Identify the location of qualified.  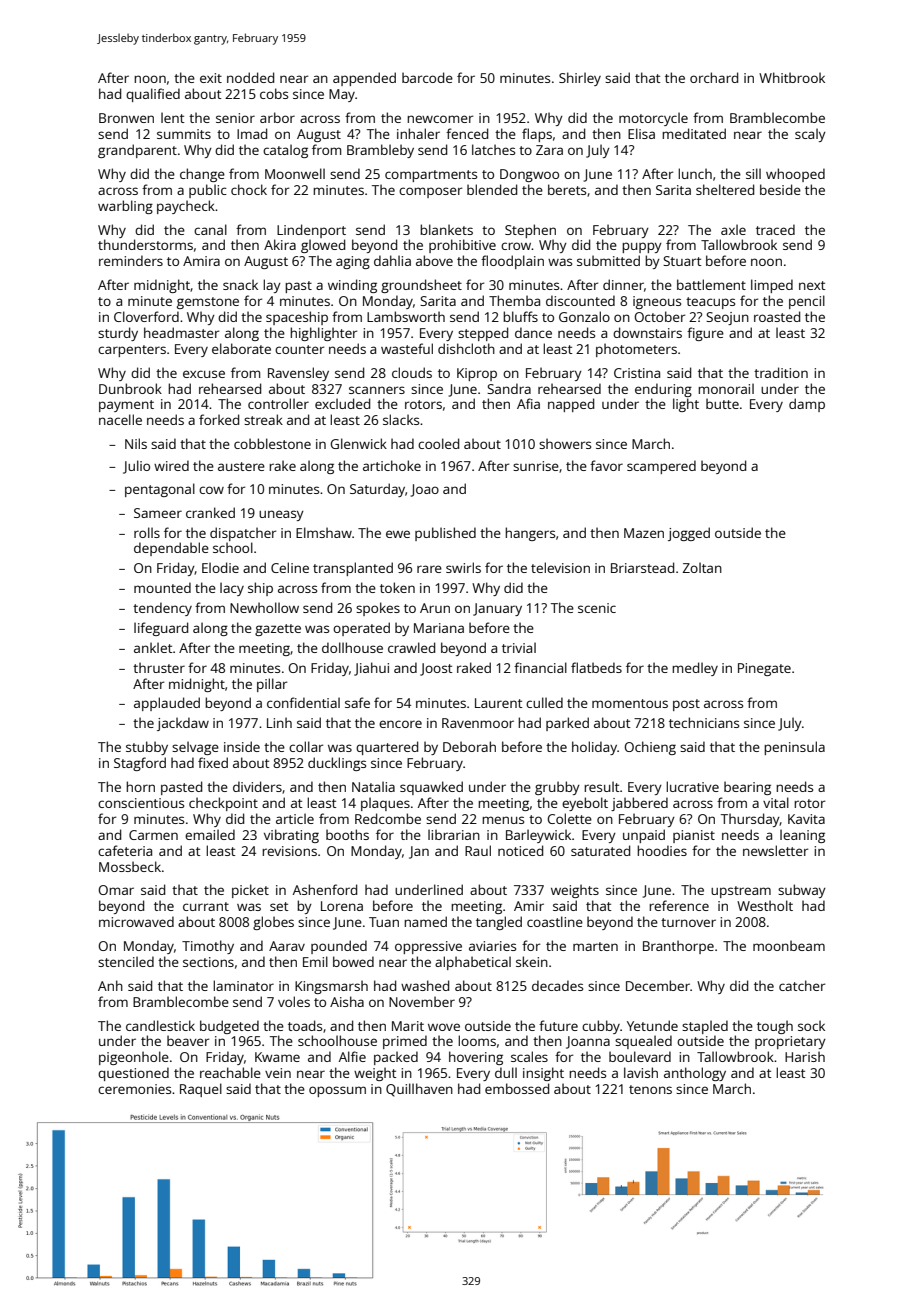
(153, 95).
